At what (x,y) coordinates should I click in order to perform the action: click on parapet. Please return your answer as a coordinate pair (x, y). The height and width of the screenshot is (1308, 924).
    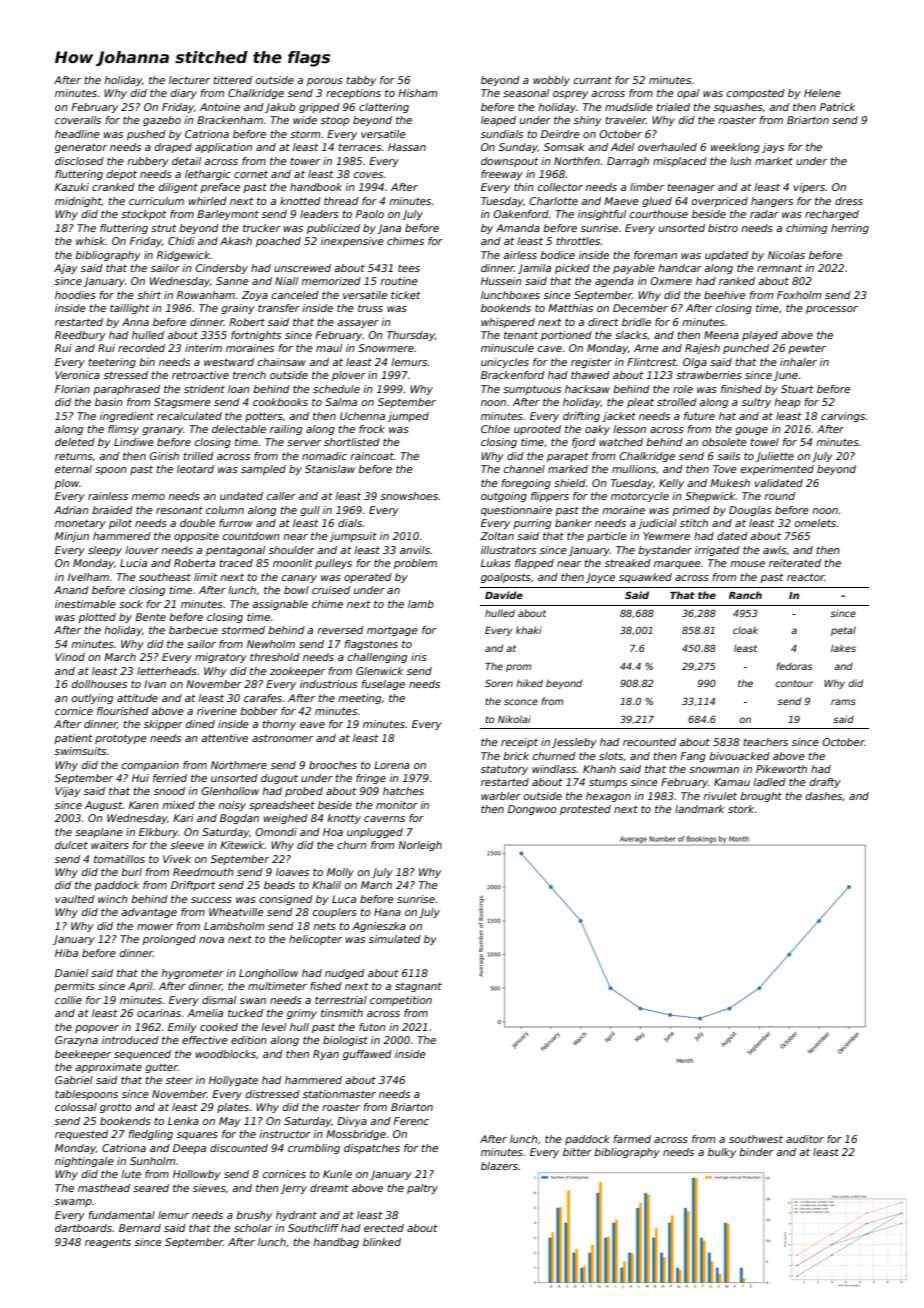
    Looking at the image, I should click on (568, 457).
